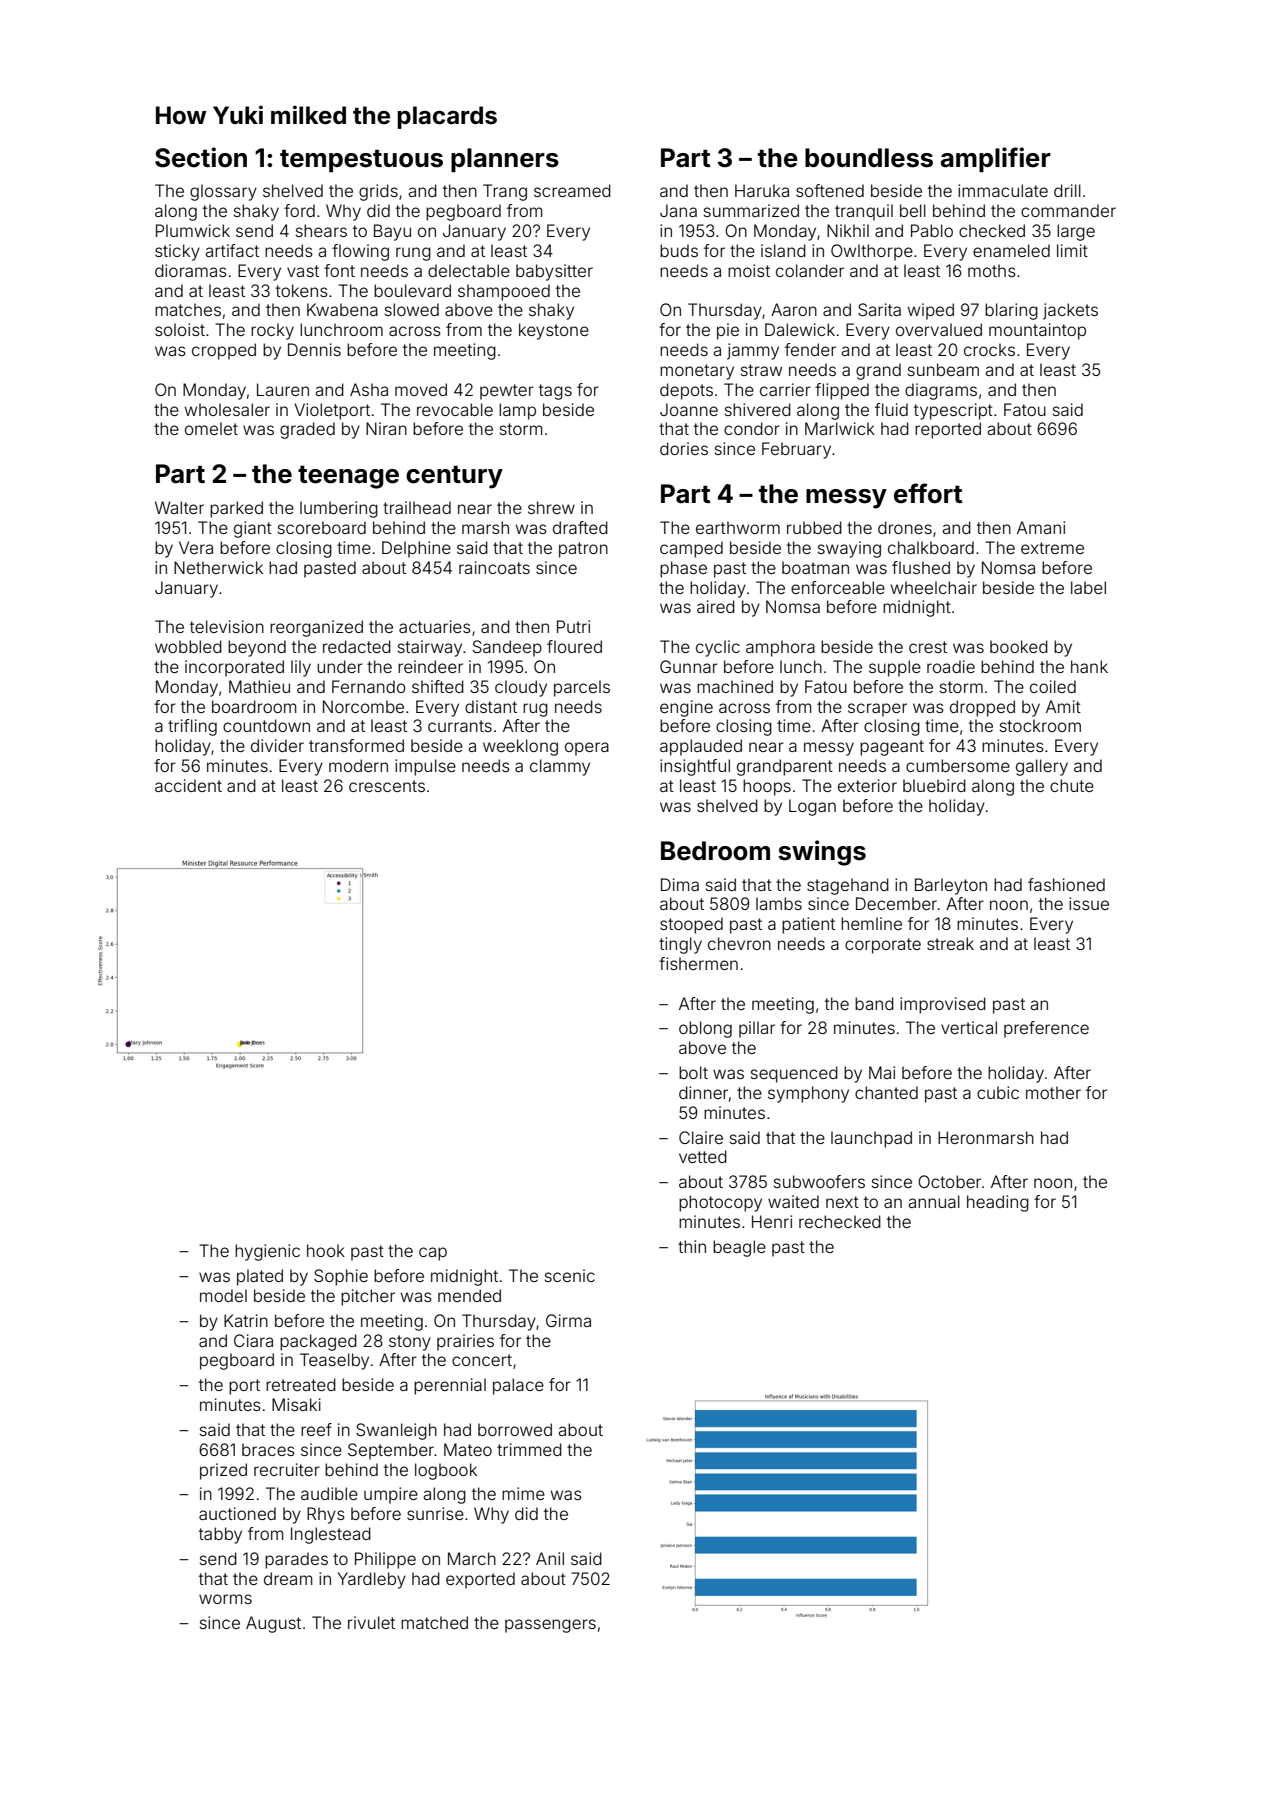 The height and width of the screenshot is (1799, 1272). What do you see at coordinates (1041, 527) in the screenshot?
I see `Amani` at bounding box center [1041, 527].
